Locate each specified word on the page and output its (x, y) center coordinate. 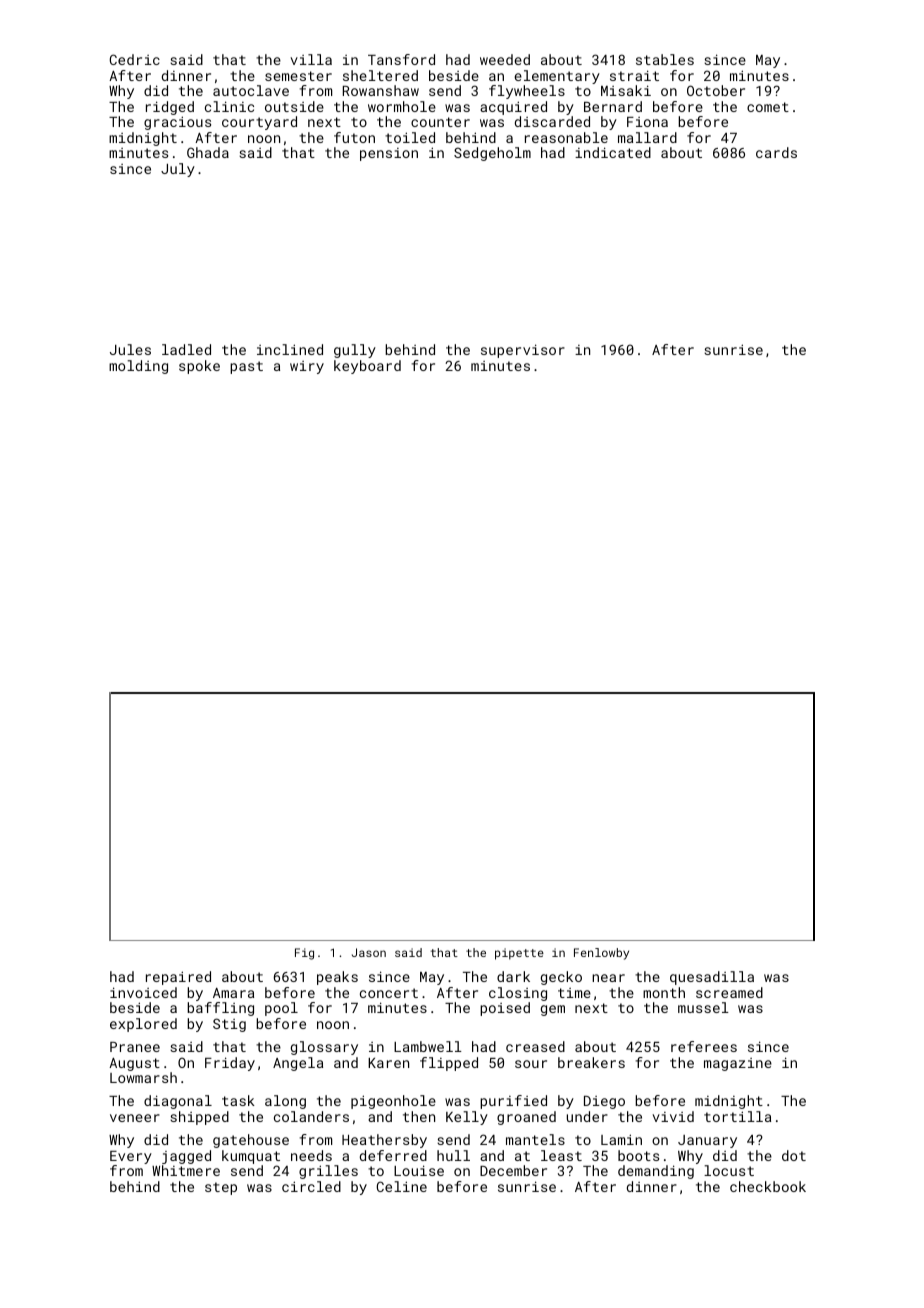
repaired (178, 978)
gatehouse (251, 1141)
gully (355, 351)
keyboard (367, 367)
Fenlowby (601, 954)
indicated (613, 152)
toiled (410, 137)
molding (138, 367)
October (716, 90)
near (608, 978)
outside (294, 106)
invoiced (143, 992)
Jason (369, 952)
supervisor (523, 351)
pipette (519, 954)
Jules (130, 349)
